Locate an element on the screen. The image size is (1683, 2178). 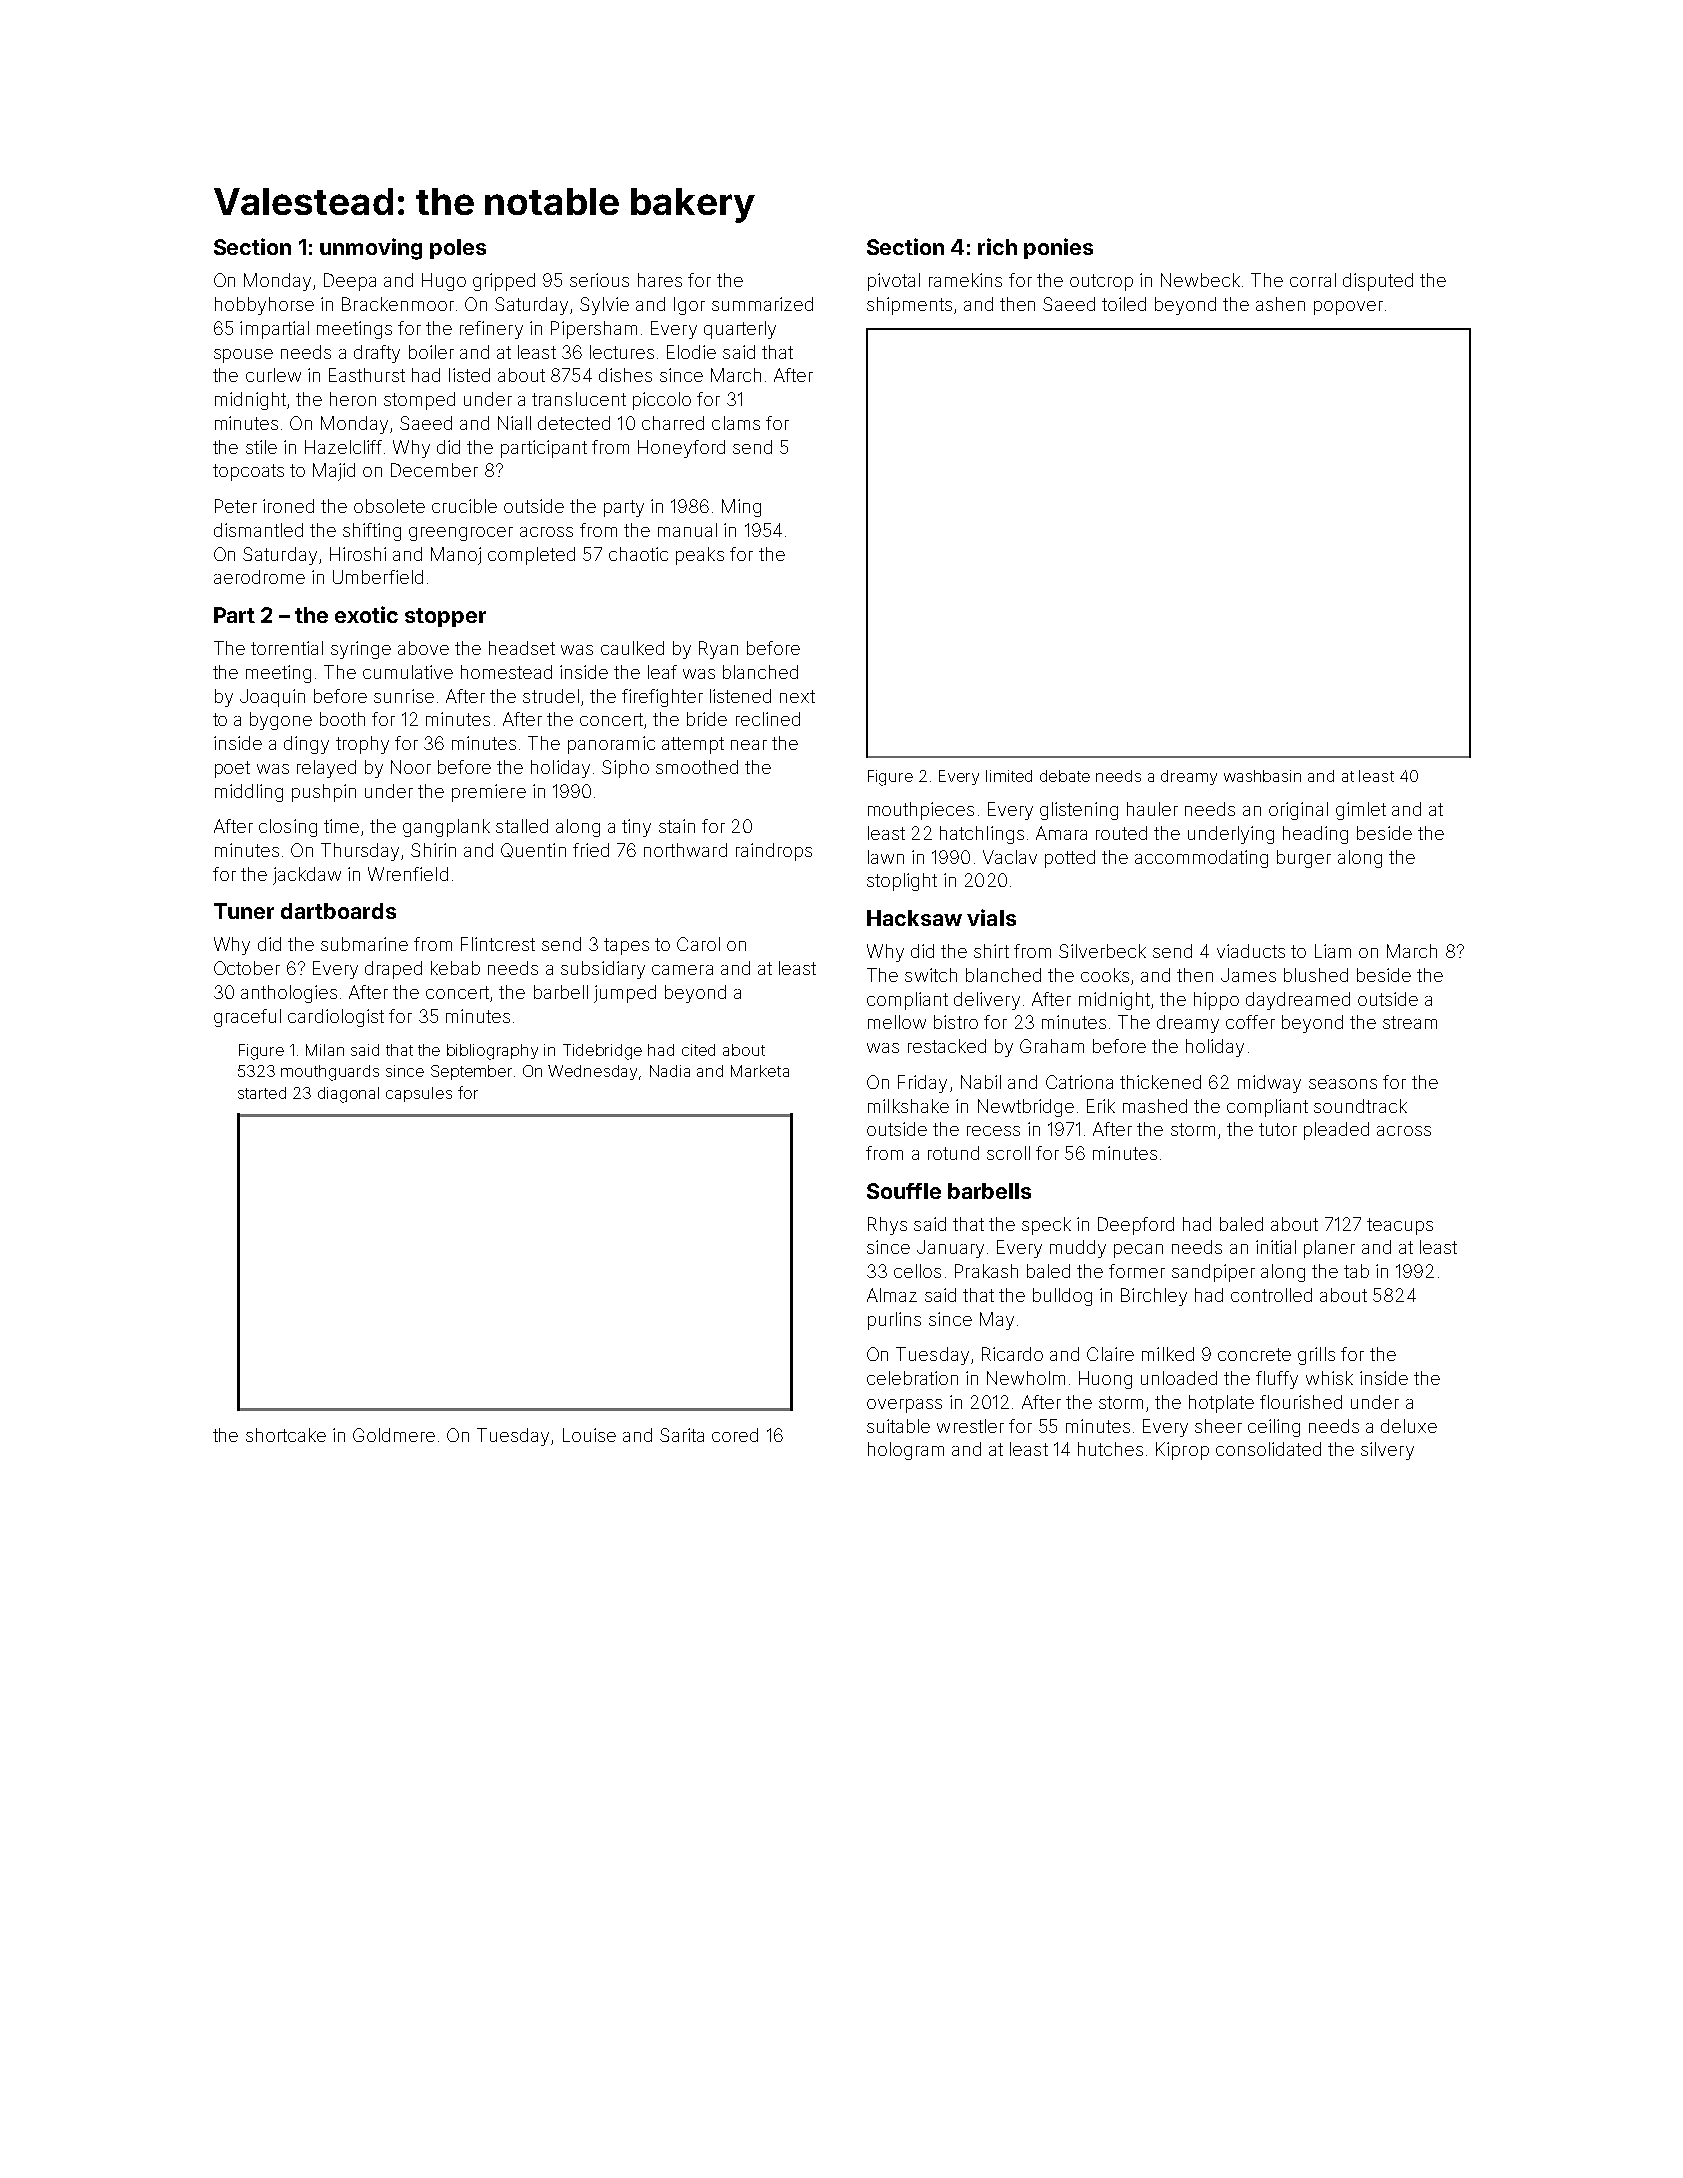
midway is located at coordinates (1269, 1084).
